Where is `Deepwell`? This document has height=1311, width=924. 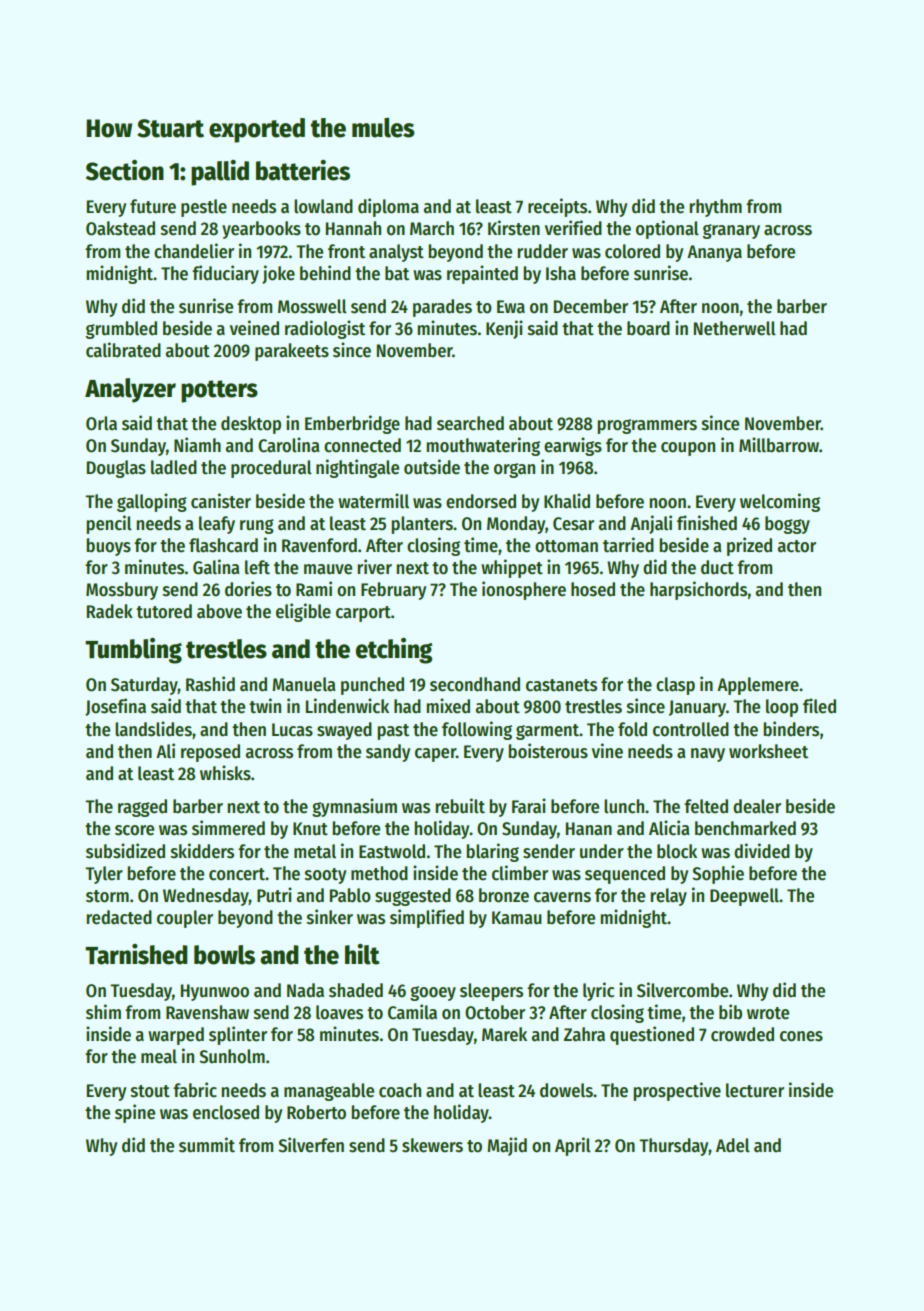 Deepwell is located at coordinates (744, 897).
